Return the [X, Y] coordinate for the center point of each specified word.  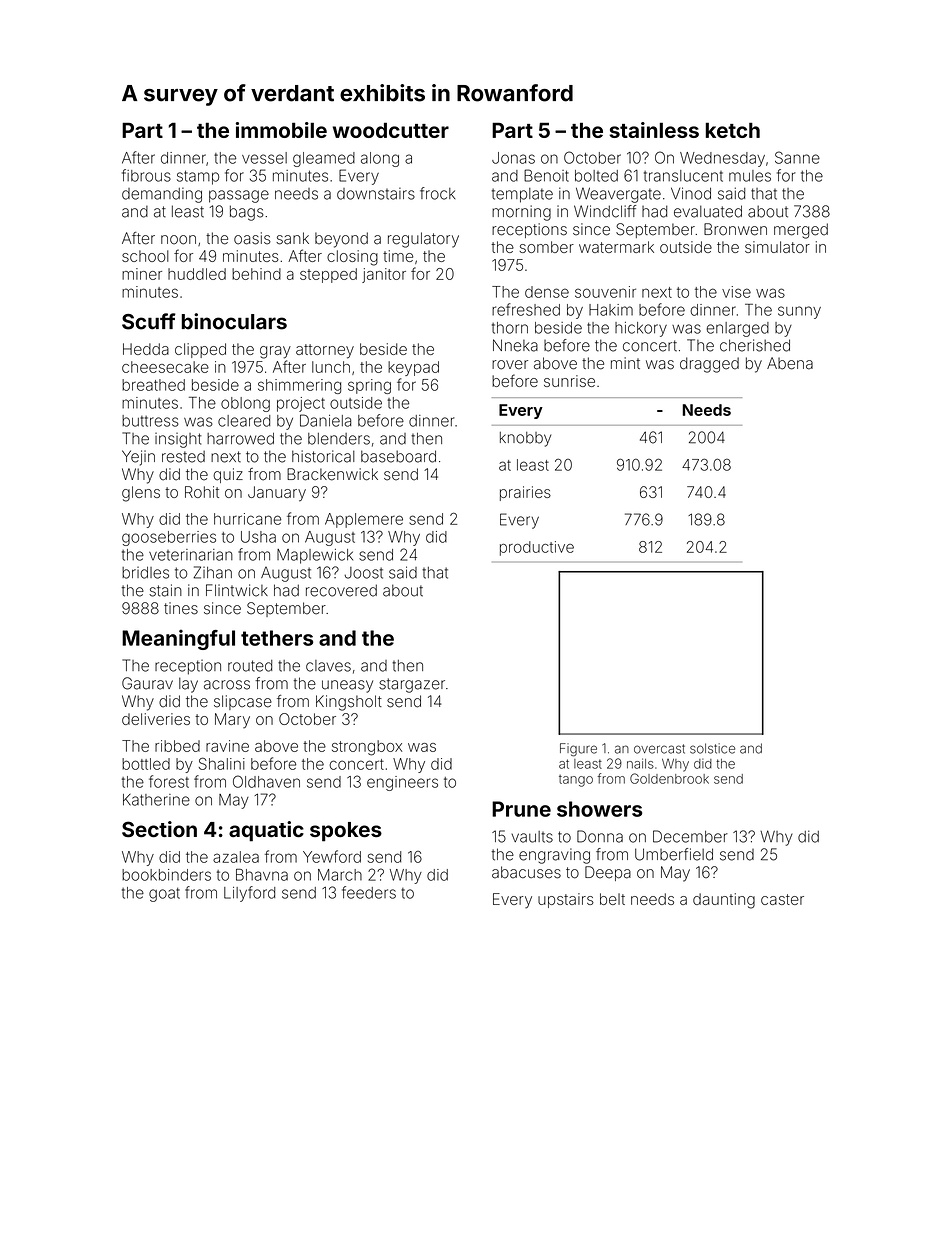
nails [640, 763]
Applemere [364, 520]
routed [250, 666]
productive [537, 548]
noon [178, 240]
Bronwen [735, 229]
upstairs [566, 900]
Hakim [611, 310]
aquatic [266, 831]
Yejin [138, 458]
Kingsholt [349, 703]
